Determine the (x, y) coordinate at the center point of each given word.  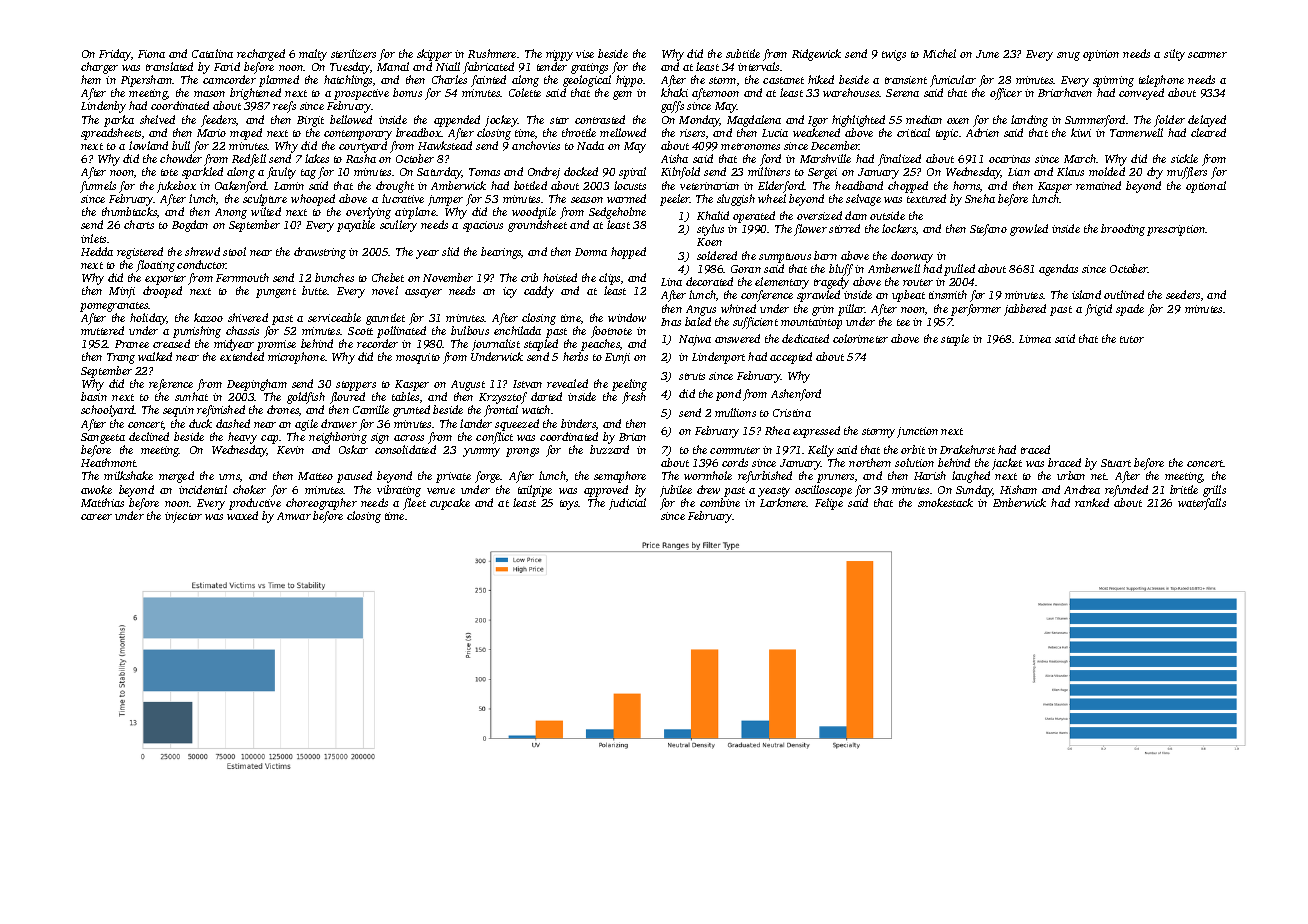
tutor (1132, 339)
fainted (488, 81)
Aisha (674, 158)
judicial (627, 504)
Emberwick (1019, 502)
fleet (414, 504)
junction (917, 432)
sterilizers (353, 53)
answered (737, 338)
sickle (1184, 158)
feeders (218, 121)
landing (1029, 121)
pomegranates (114, 307)
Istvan (527, 384)
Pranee (132, 344)
